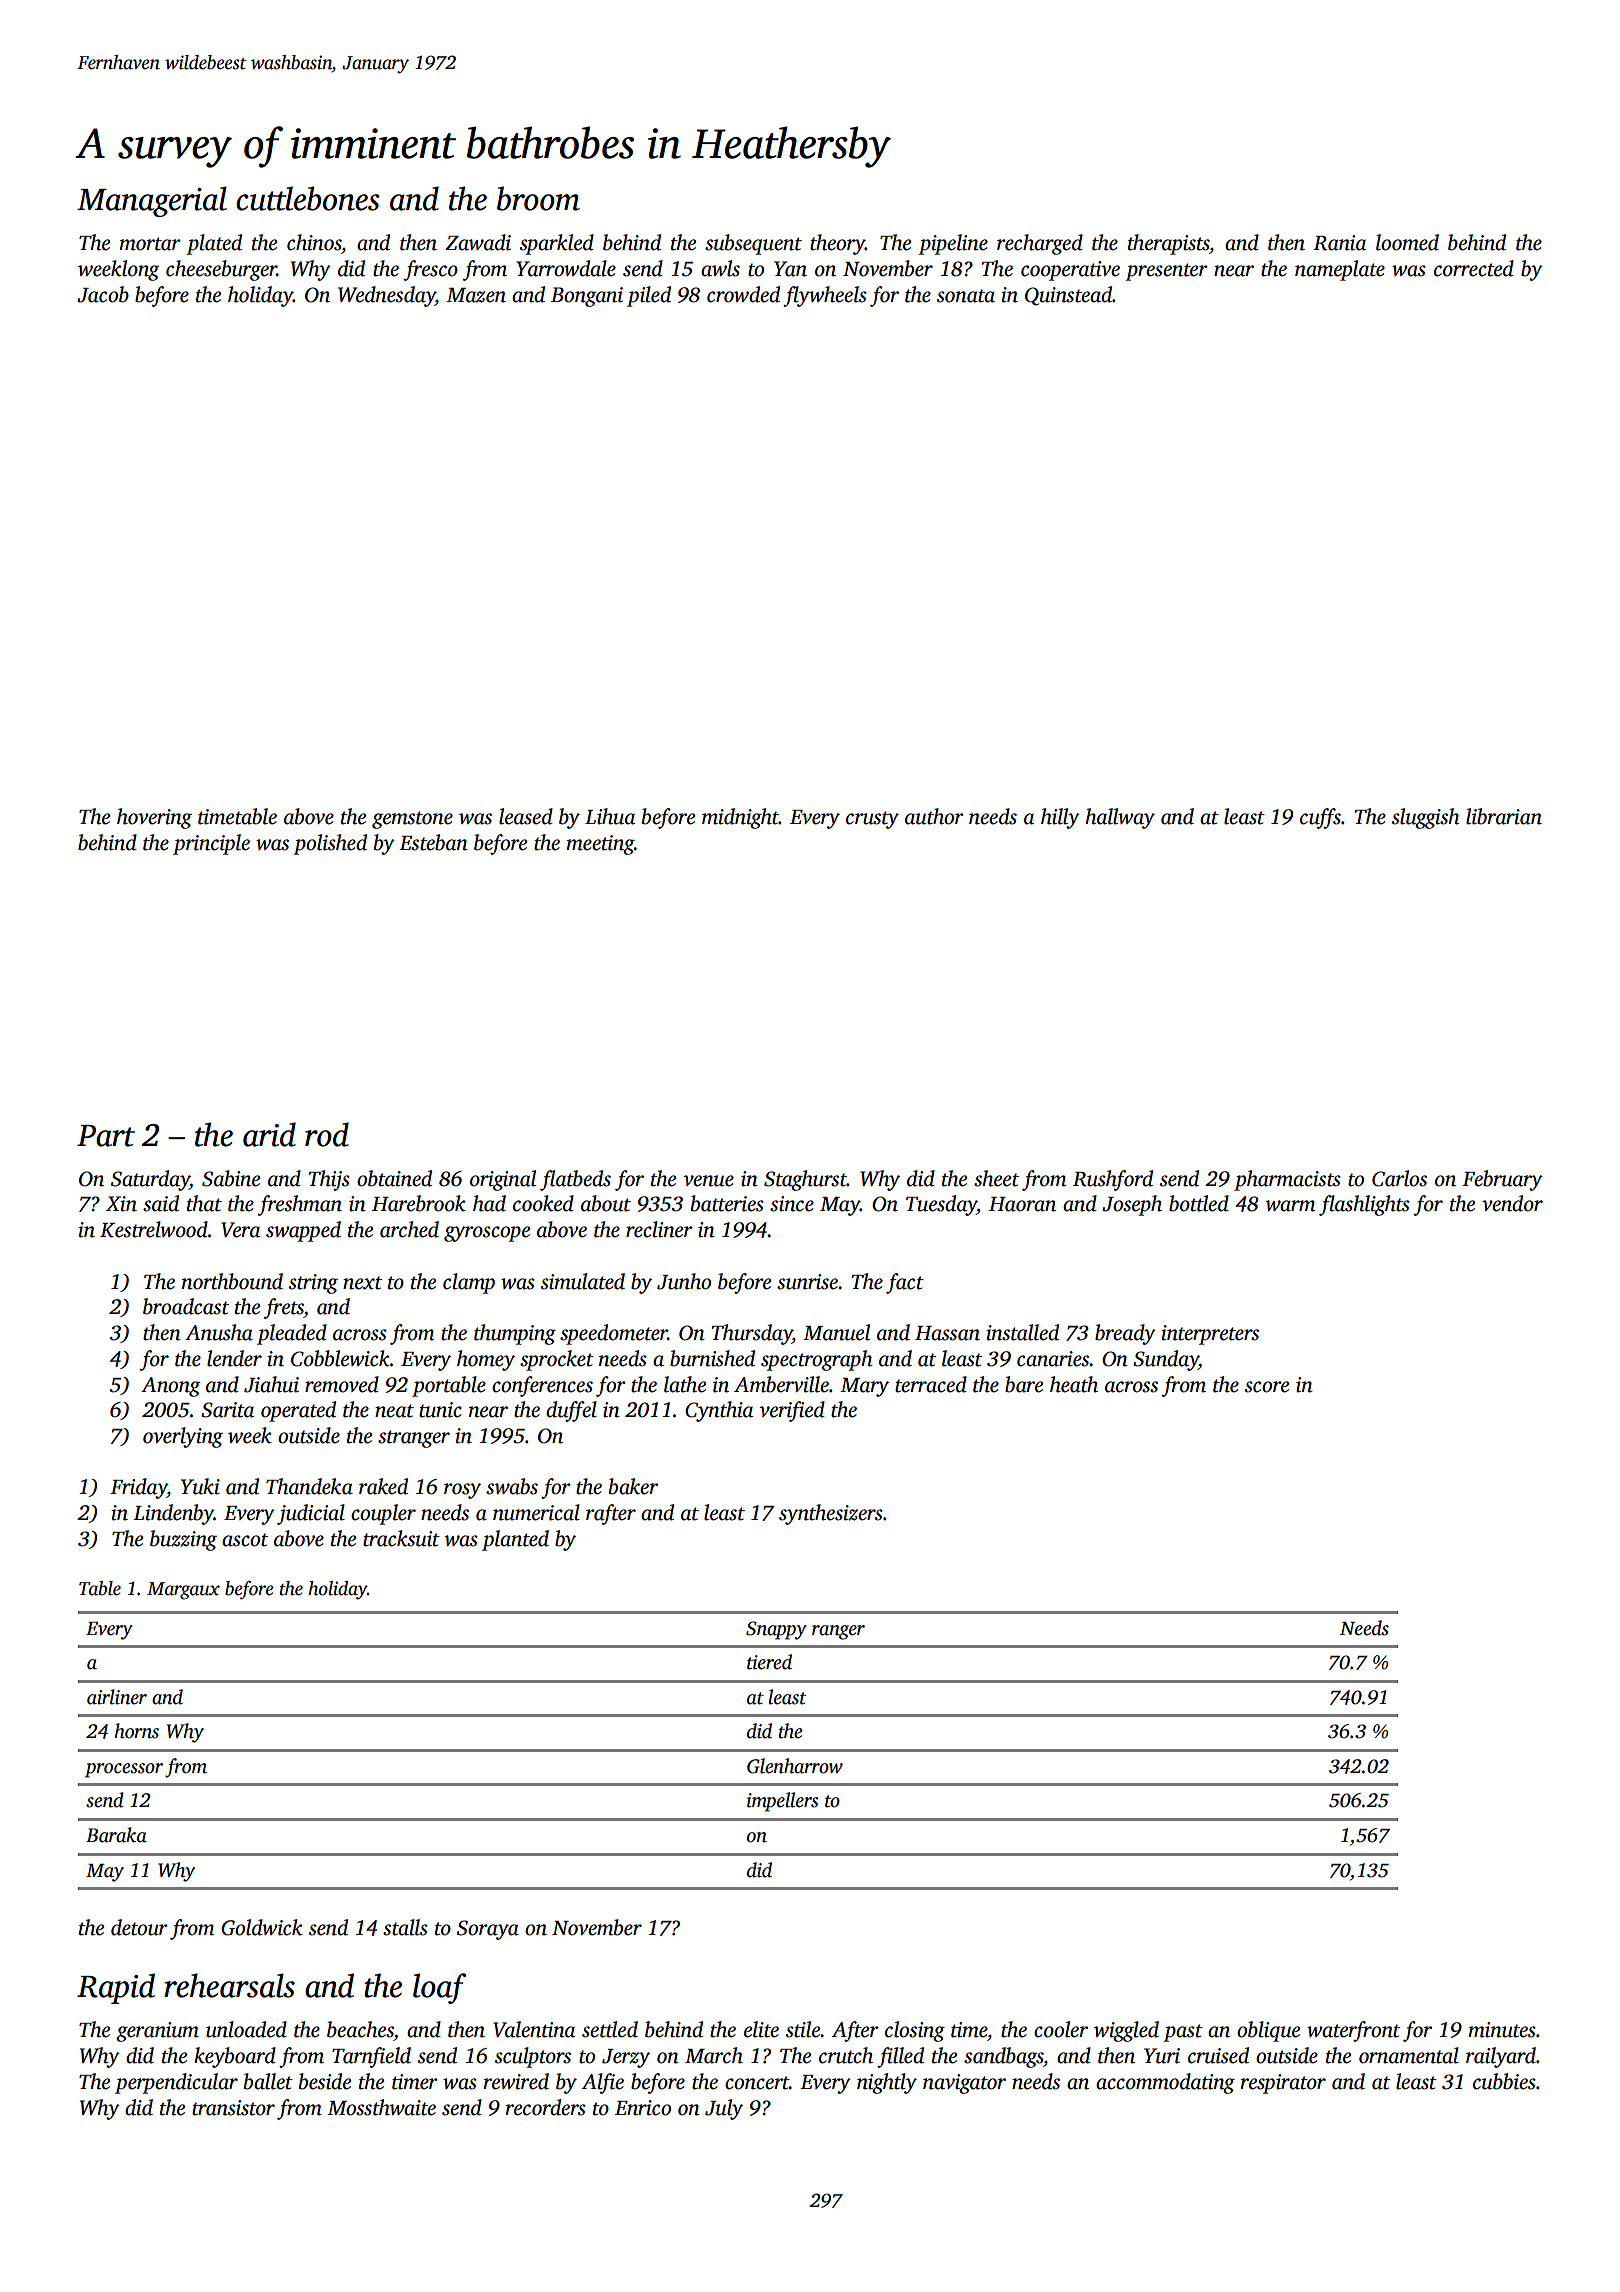 The height and width of the screenshot is (2292, 1620). I want to click on Esteban, so click(433, 842).
